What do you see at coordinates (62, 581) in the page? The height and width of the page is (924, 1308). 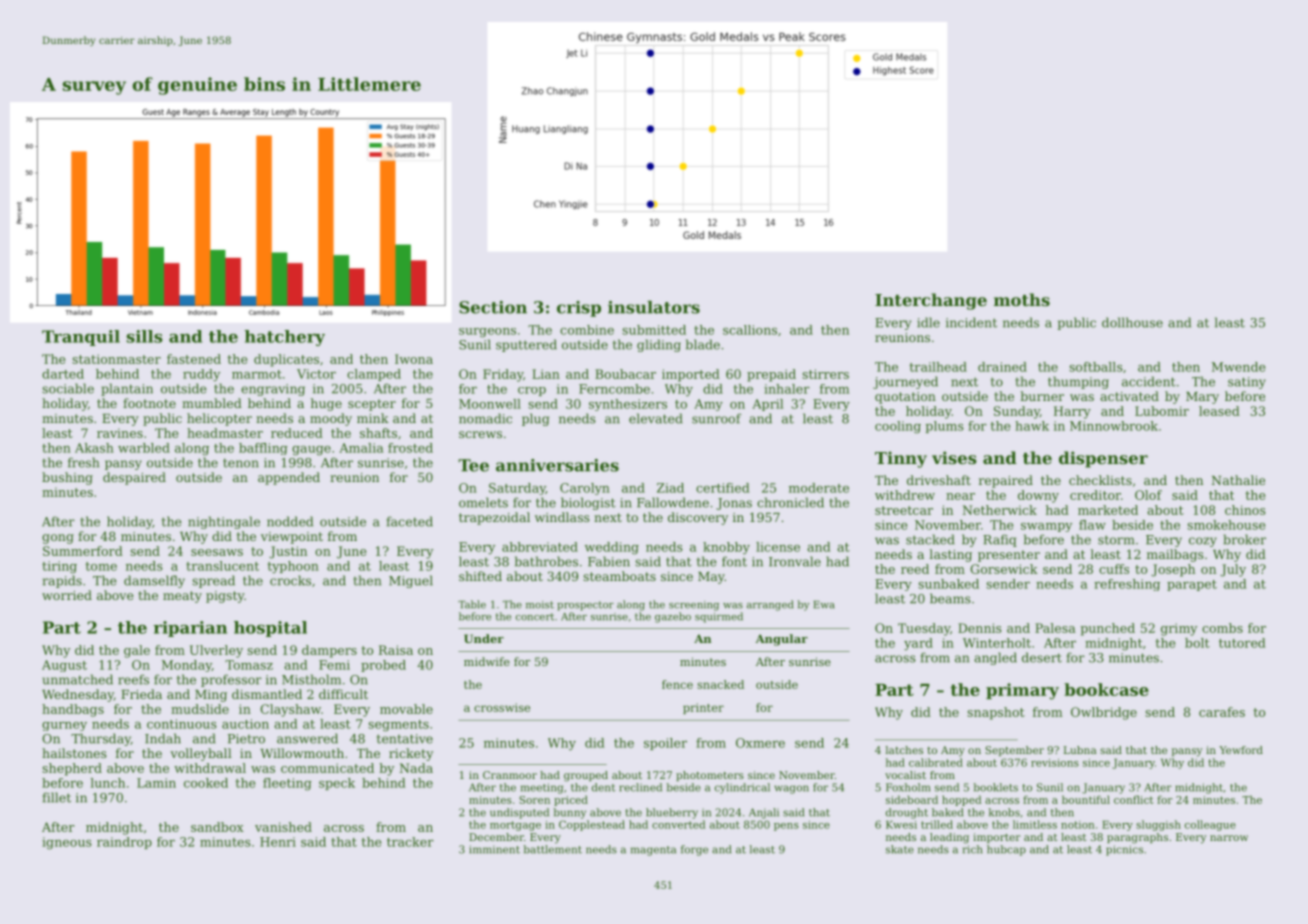 I see `rapids` at bounding box center [62, 581].
